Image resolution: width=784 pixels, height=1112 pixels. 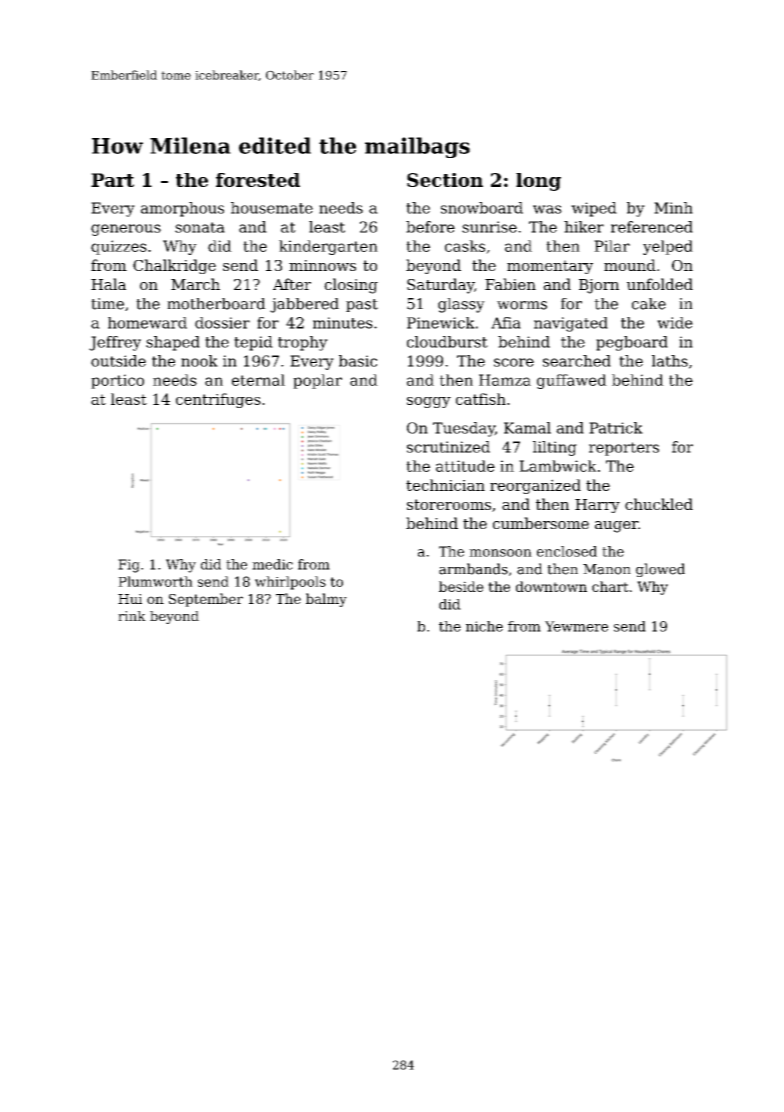 I want to click on forested, so click(x=258, y=180).
